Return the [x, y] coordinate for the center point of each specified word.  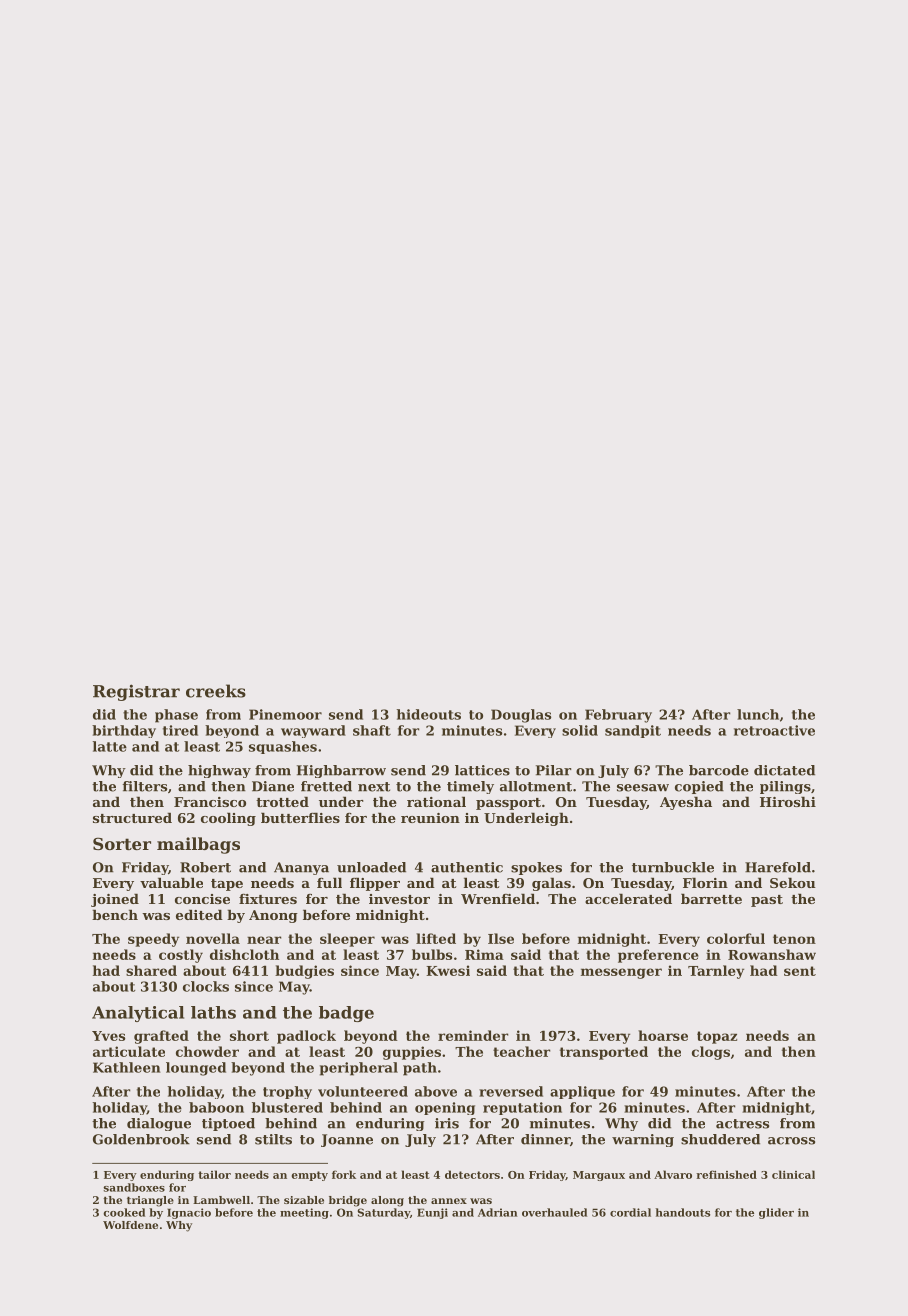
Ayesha [686, 803]
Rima [484, 954]
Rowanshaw [772, 954]
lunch [758, 714]
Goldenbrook [141, 1139]
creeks [216, 691]
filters [145, 786]
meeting [304, 1213]
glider [776, 1213]
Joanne [347, 1140]
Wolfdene [130, 1225]
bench [115, 914]
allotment [536, 786]
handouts [682, 1212]
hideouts [429, 714]
